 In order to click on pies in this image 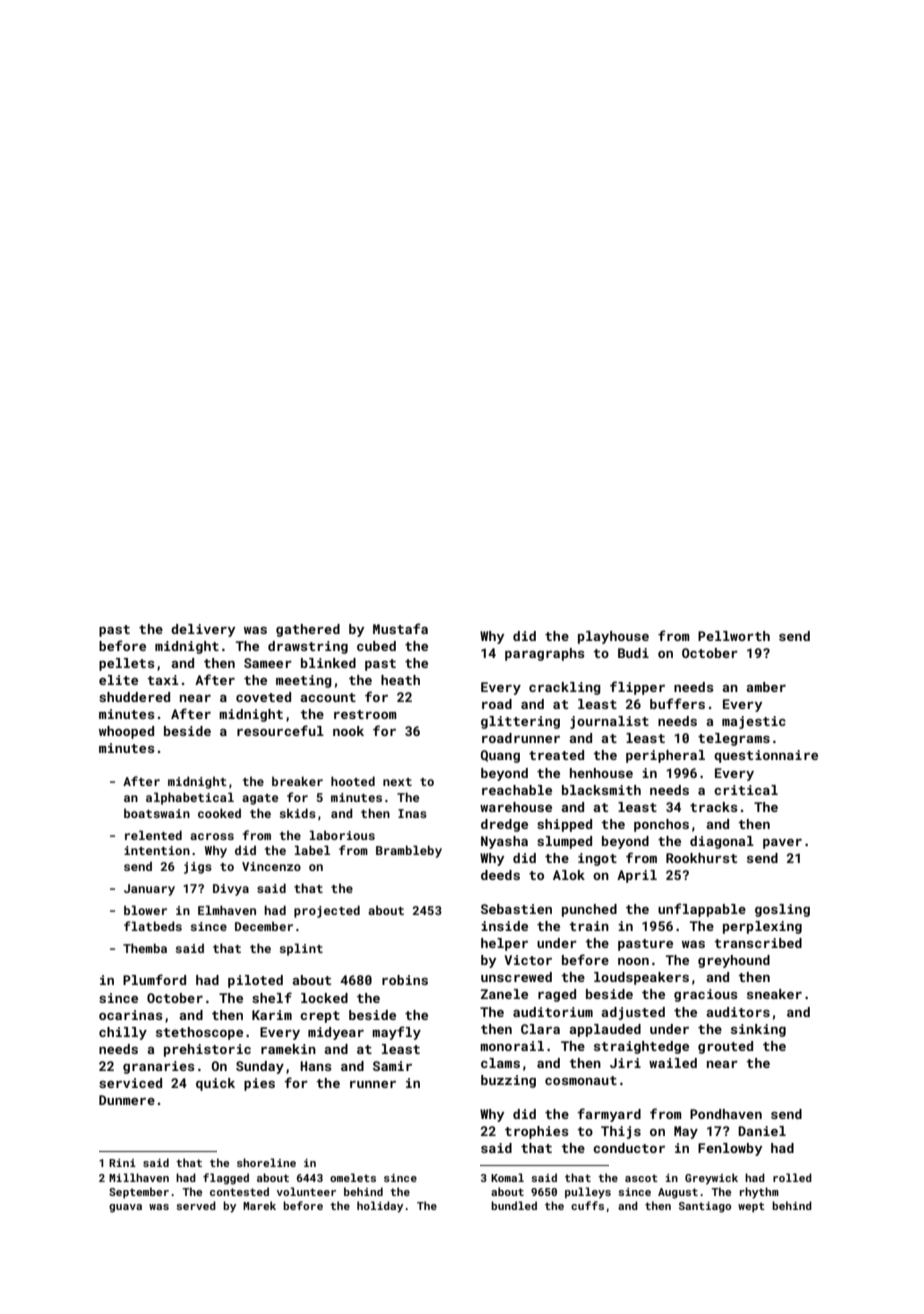, I will do `click(259, 1084)`.
